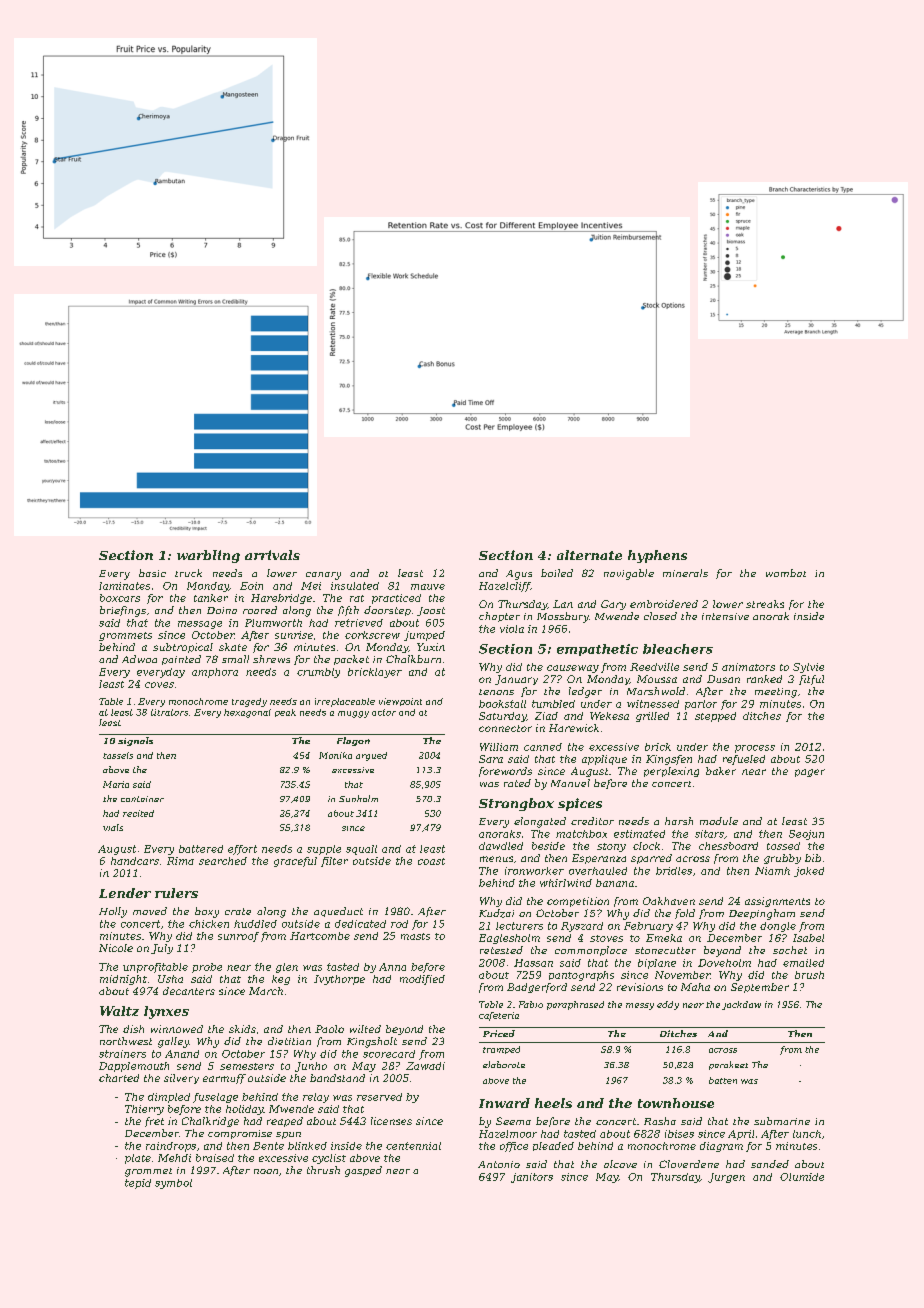  I want to click on probe, so click(207, 968).
